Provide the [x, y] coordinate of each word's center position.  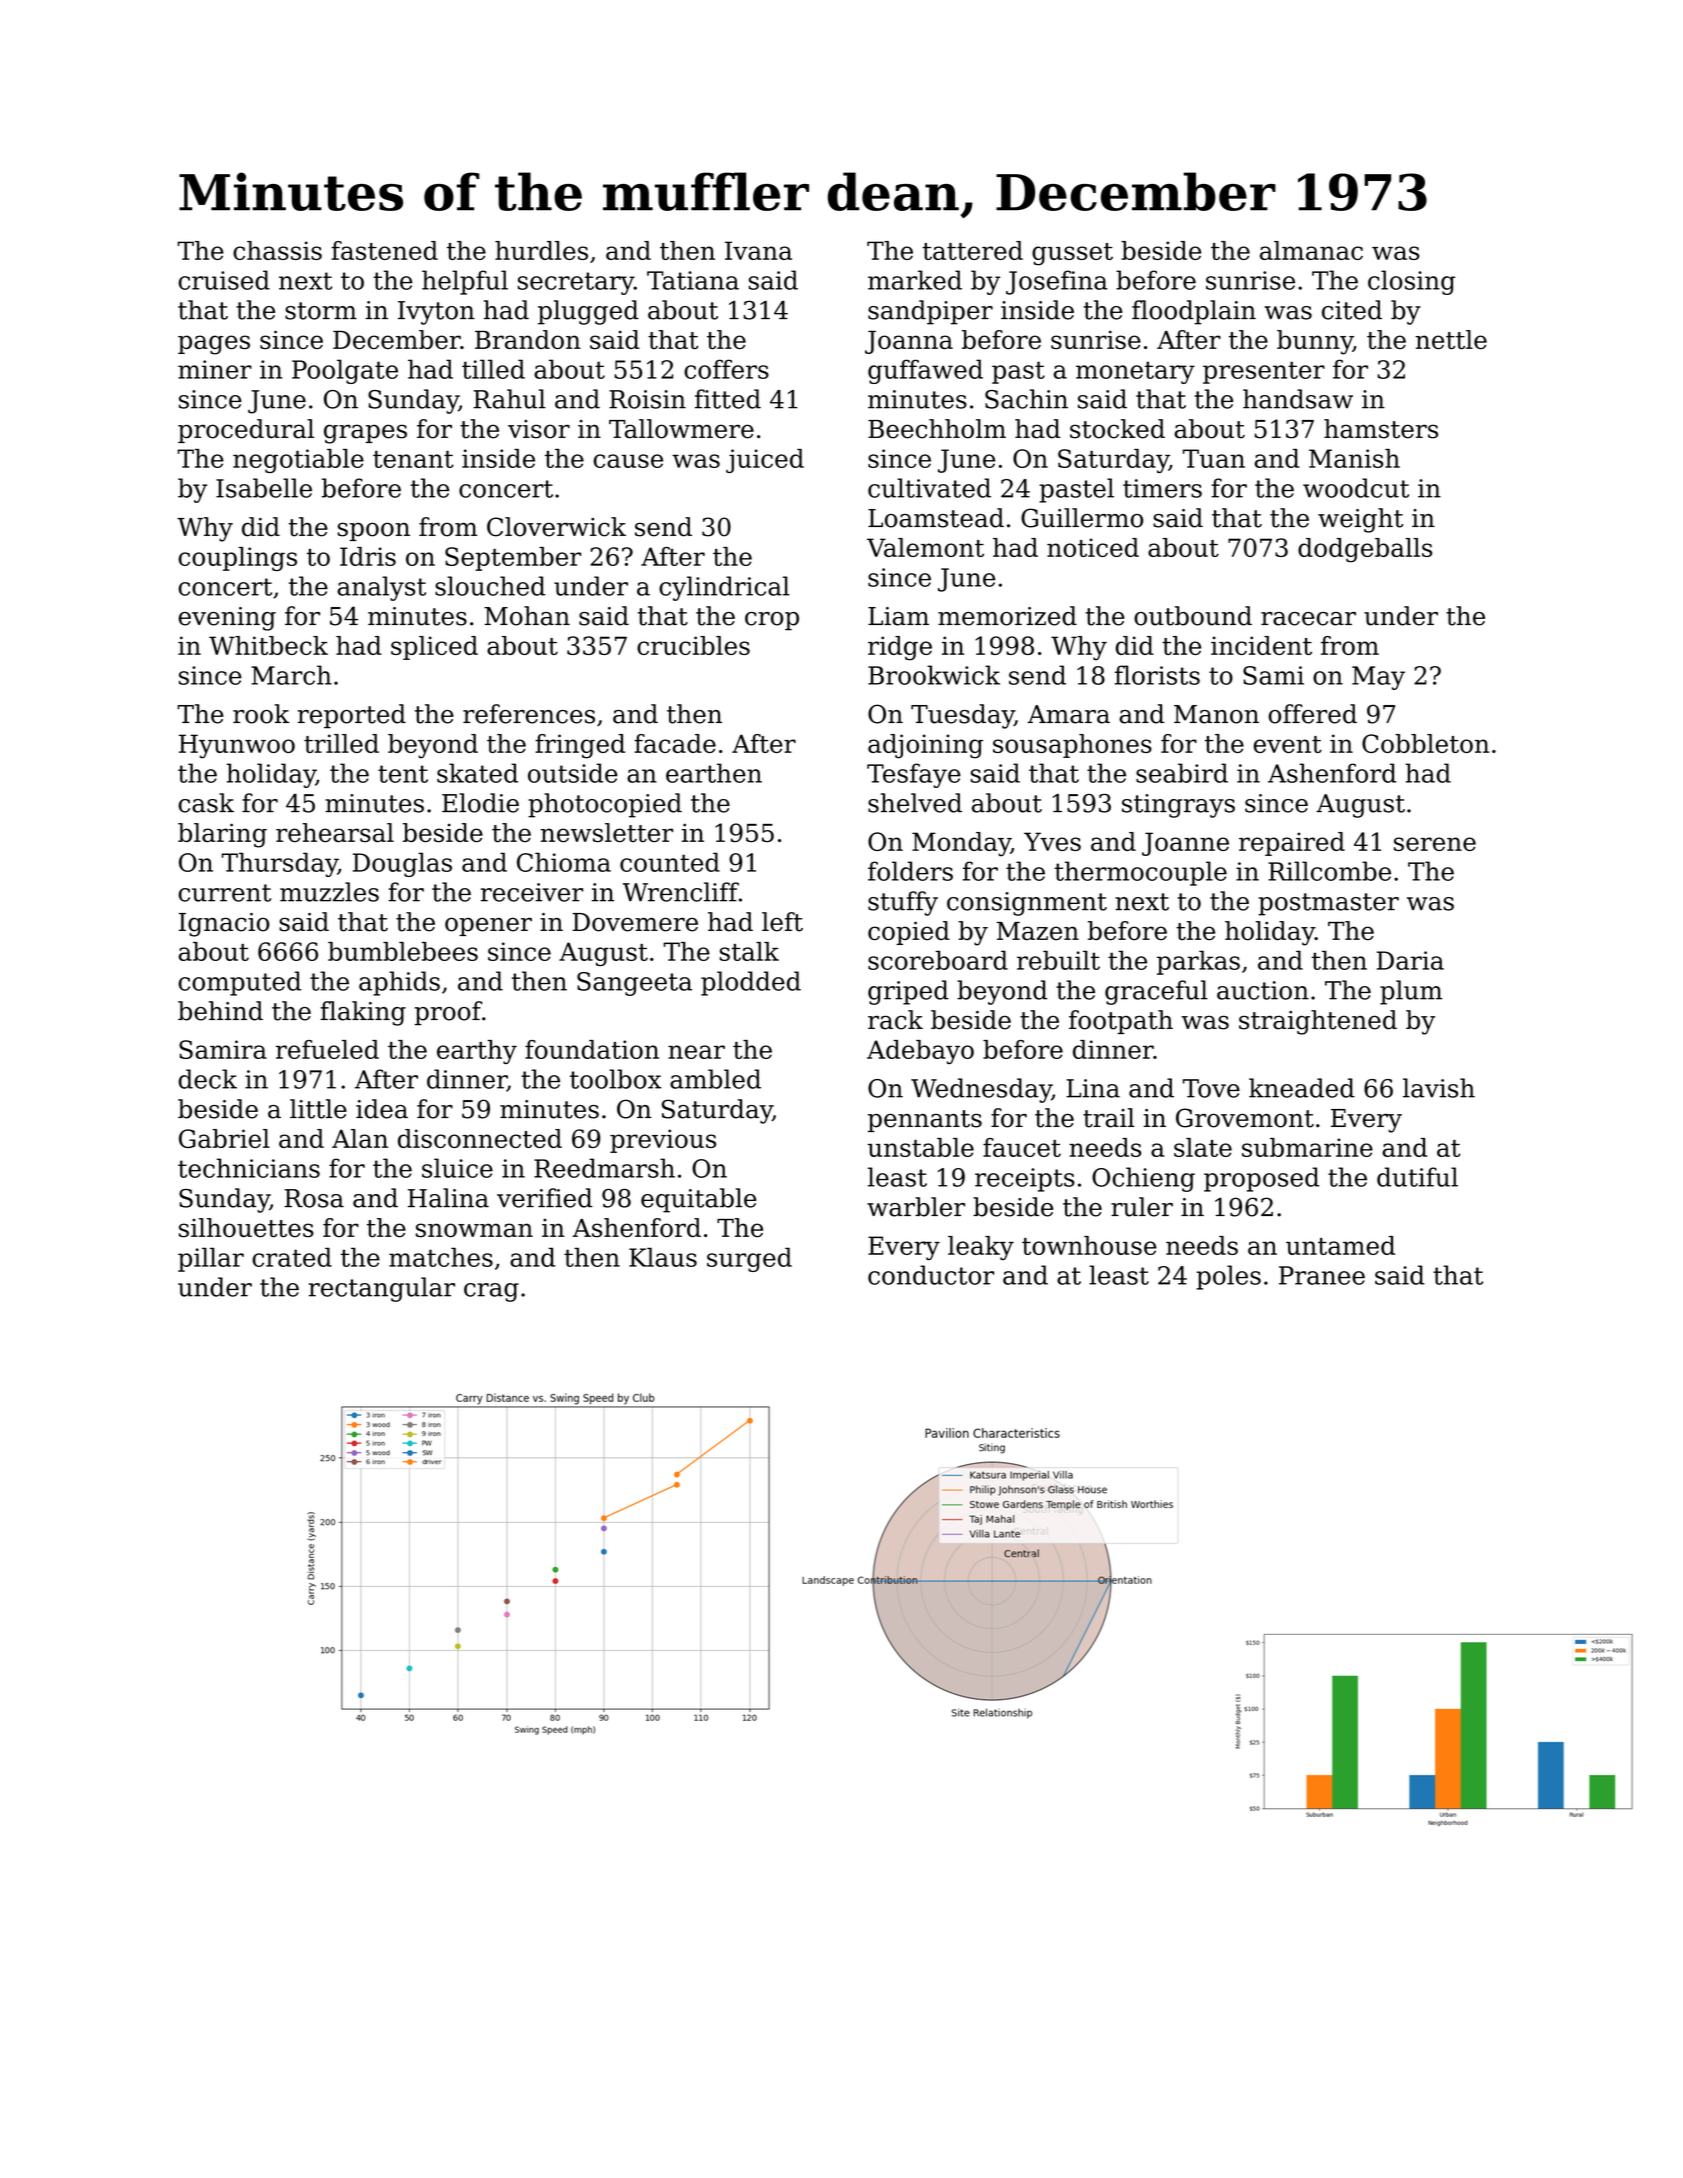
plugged [588, 312]
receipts [1025, 1180]
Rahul [509, 399]
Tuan [1214, 458]
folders [910, 871]
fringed [580, 746]
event [1287, 744]
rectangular [382, 1289]
